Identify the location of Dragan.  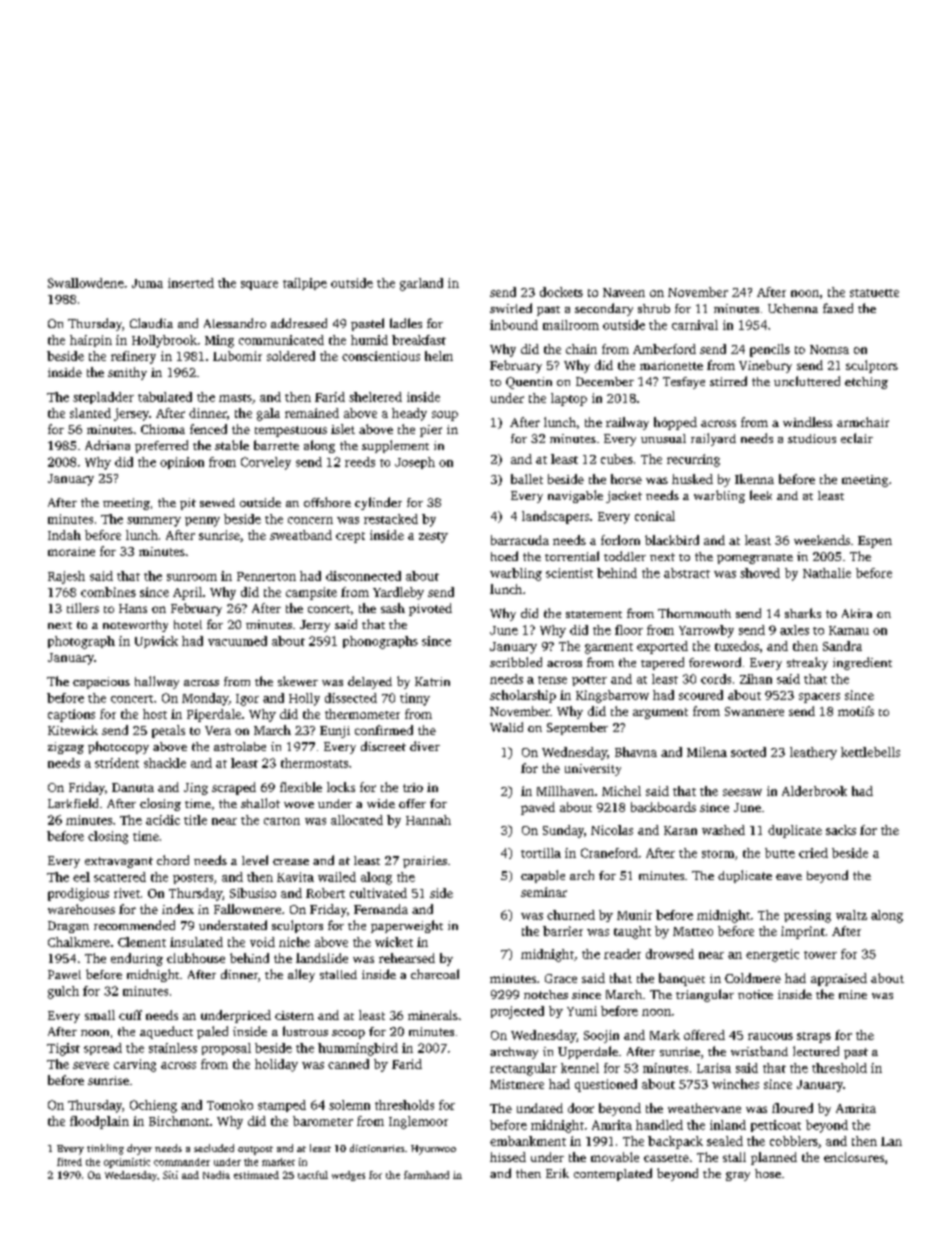
(68, 927).
